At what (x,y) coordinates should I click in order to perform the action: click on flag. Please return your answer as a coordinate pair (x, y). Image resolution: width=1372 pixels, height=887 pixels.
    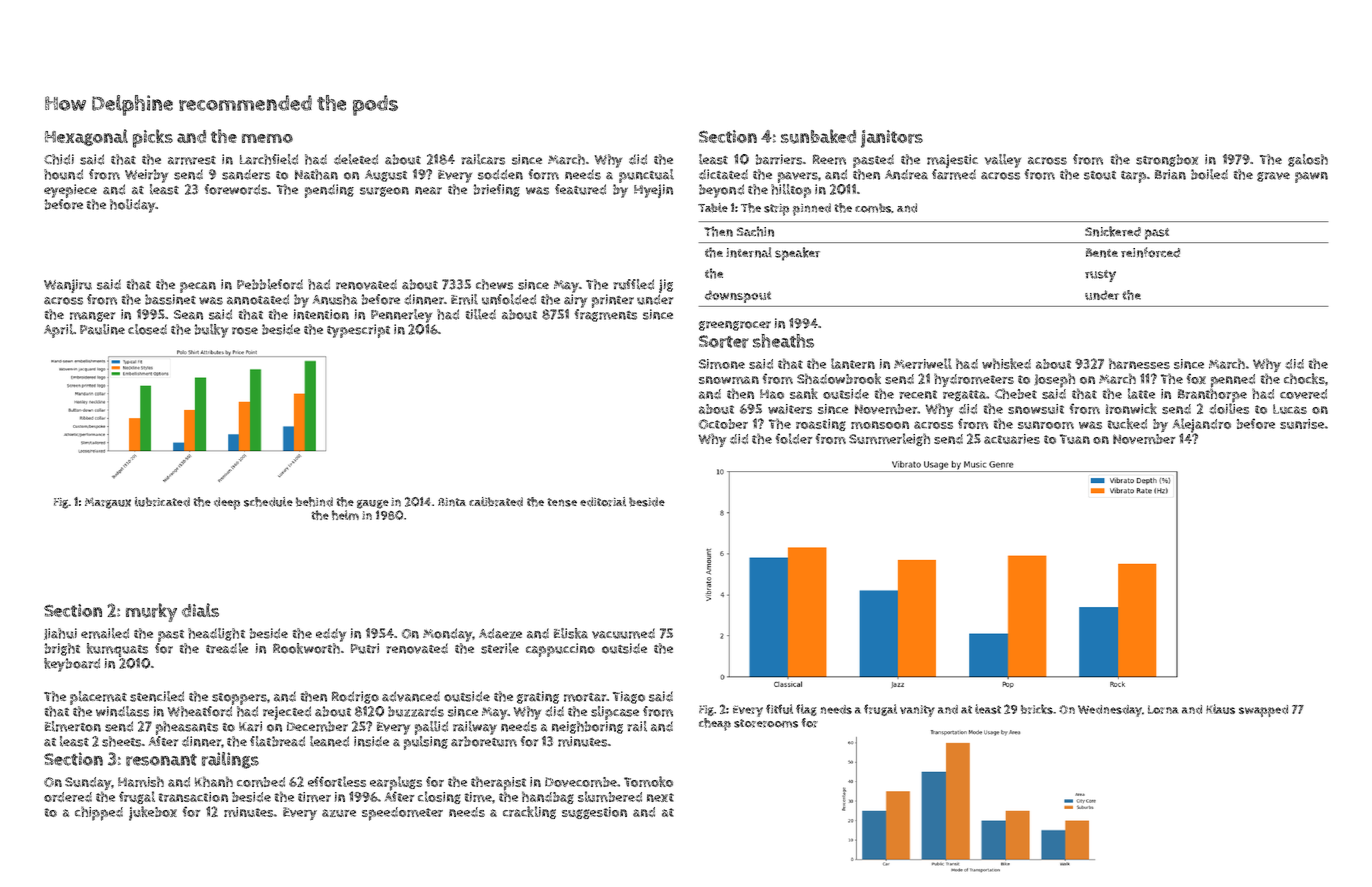
    Looking at the image, I should click on (806, 710).
